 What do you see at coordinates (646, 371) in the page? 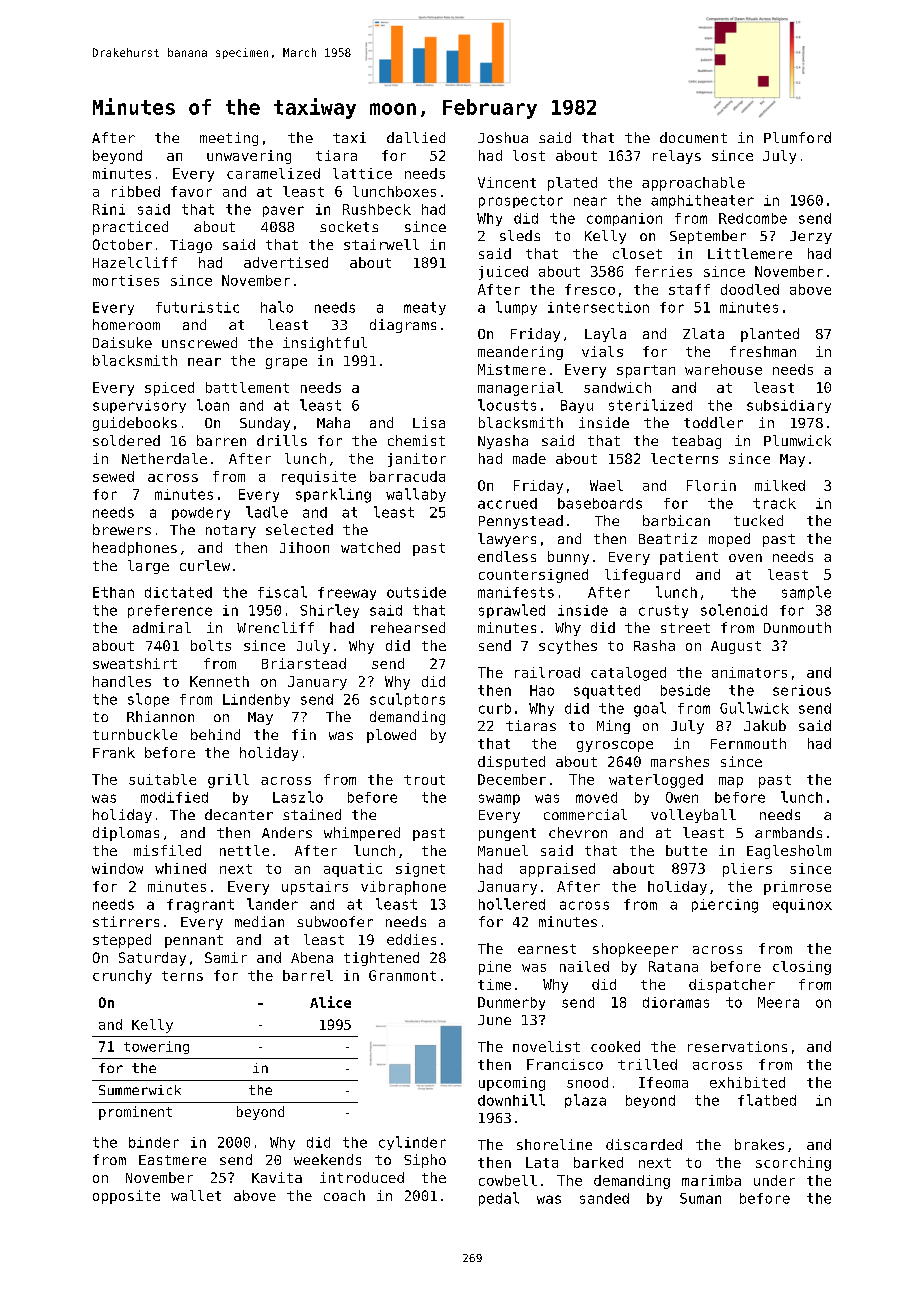
I see `spartan` at bounding box center [646, 371].
